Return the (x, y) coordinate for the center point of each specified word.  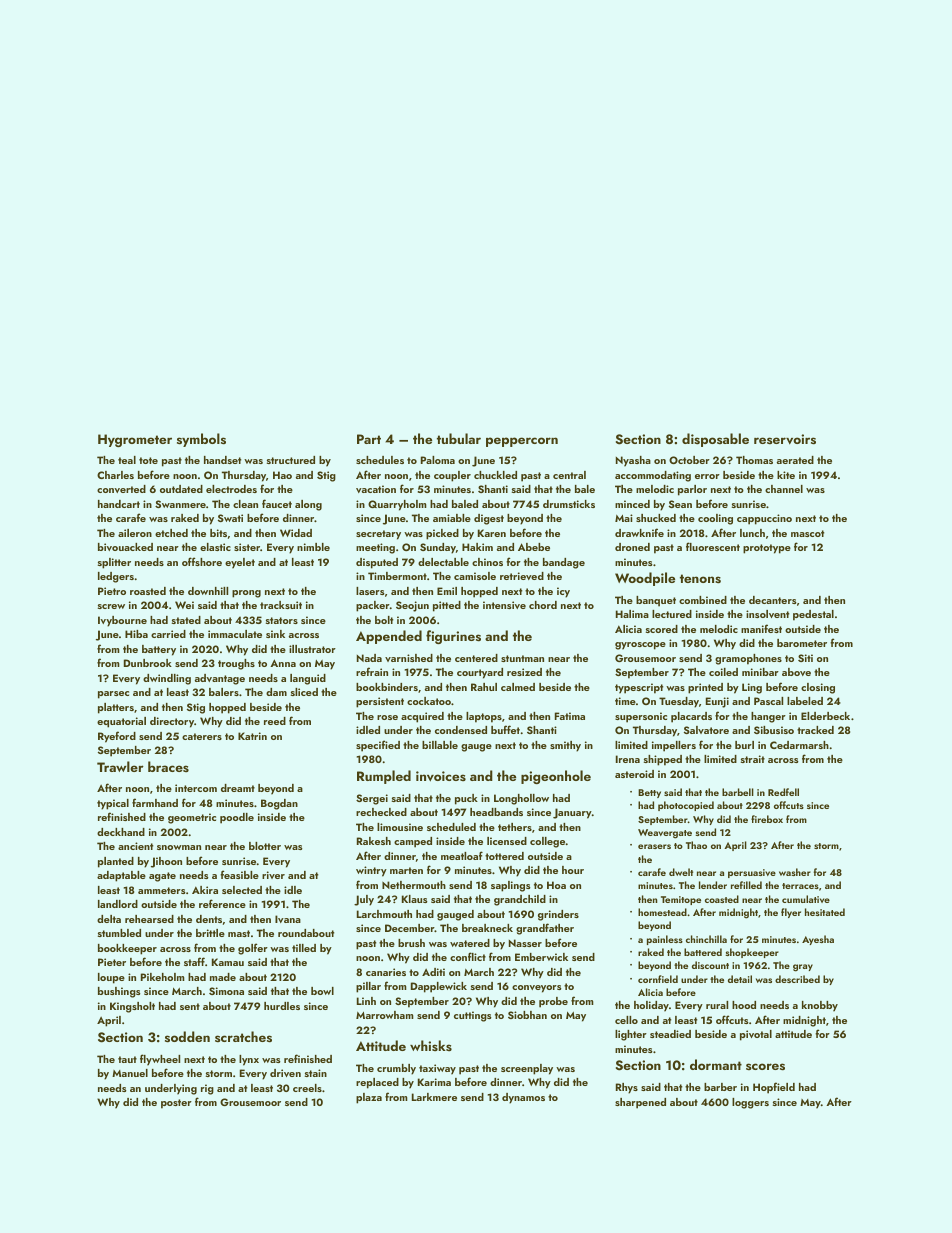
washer (795, 872)
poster (176, 1104)
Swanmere (180, 504)
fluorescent (713, 546)
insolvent (767, 614)
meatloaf (462, 855)
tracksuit (281, 605)
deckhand (121, 832)
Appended (389, 637)
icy (563, 592)
